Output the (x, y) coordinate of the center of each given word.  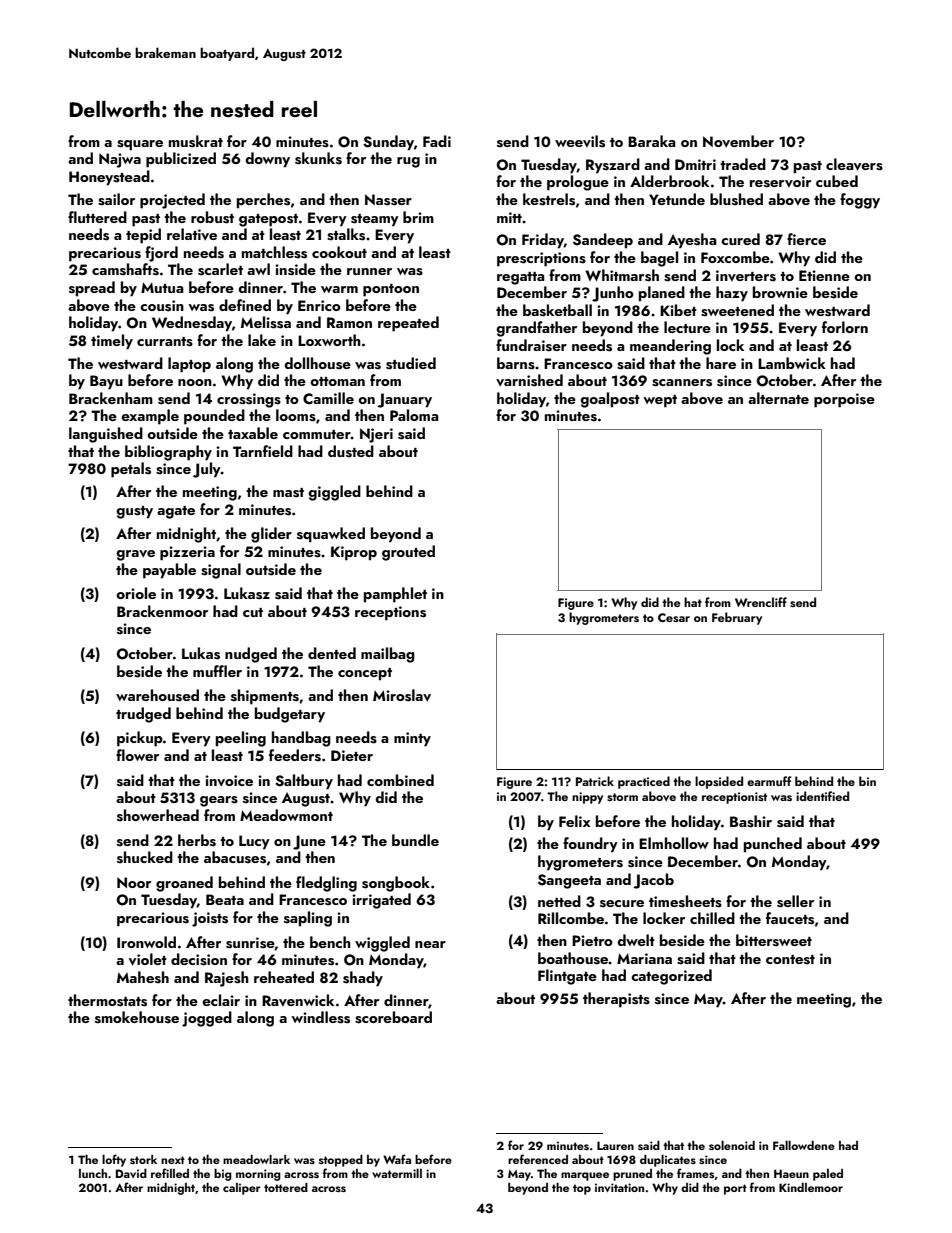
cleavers (854, 164)
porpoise (844, 400)
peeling (241, 739)
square (140, 145)
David (131, 1173)
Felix (575, 821)
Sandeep (603, 241)
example (150, 417)
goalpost (610, 400)
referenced (538, 1159)
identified (822, 796)
